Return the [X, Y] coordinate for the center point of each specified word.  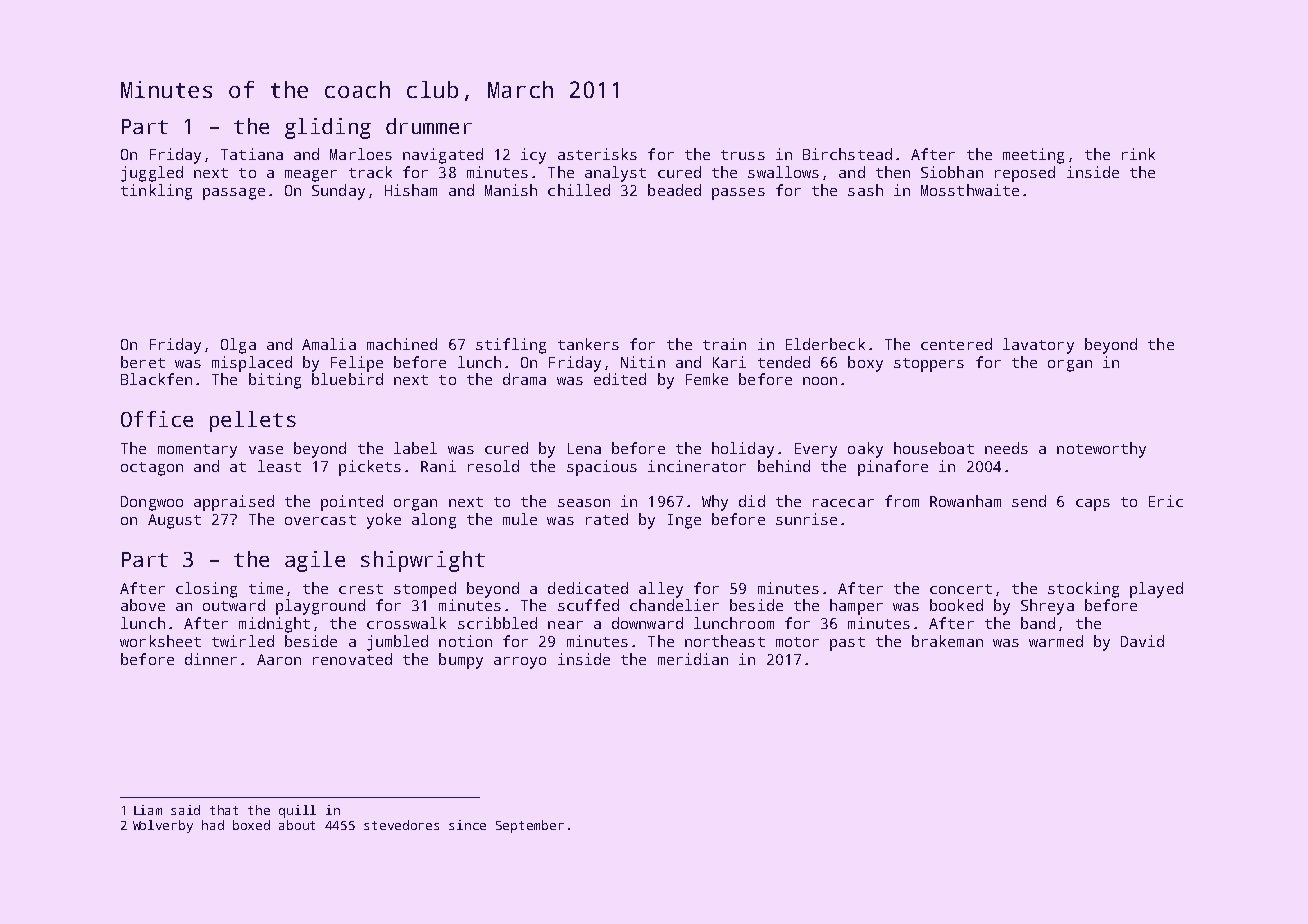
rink [1138, 154]
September [530, 826]
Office [157, 419]
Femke [707, 379]
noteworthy [1101, 450]
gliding [328, 128]
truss [743, 155]
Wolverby [163, 826]
